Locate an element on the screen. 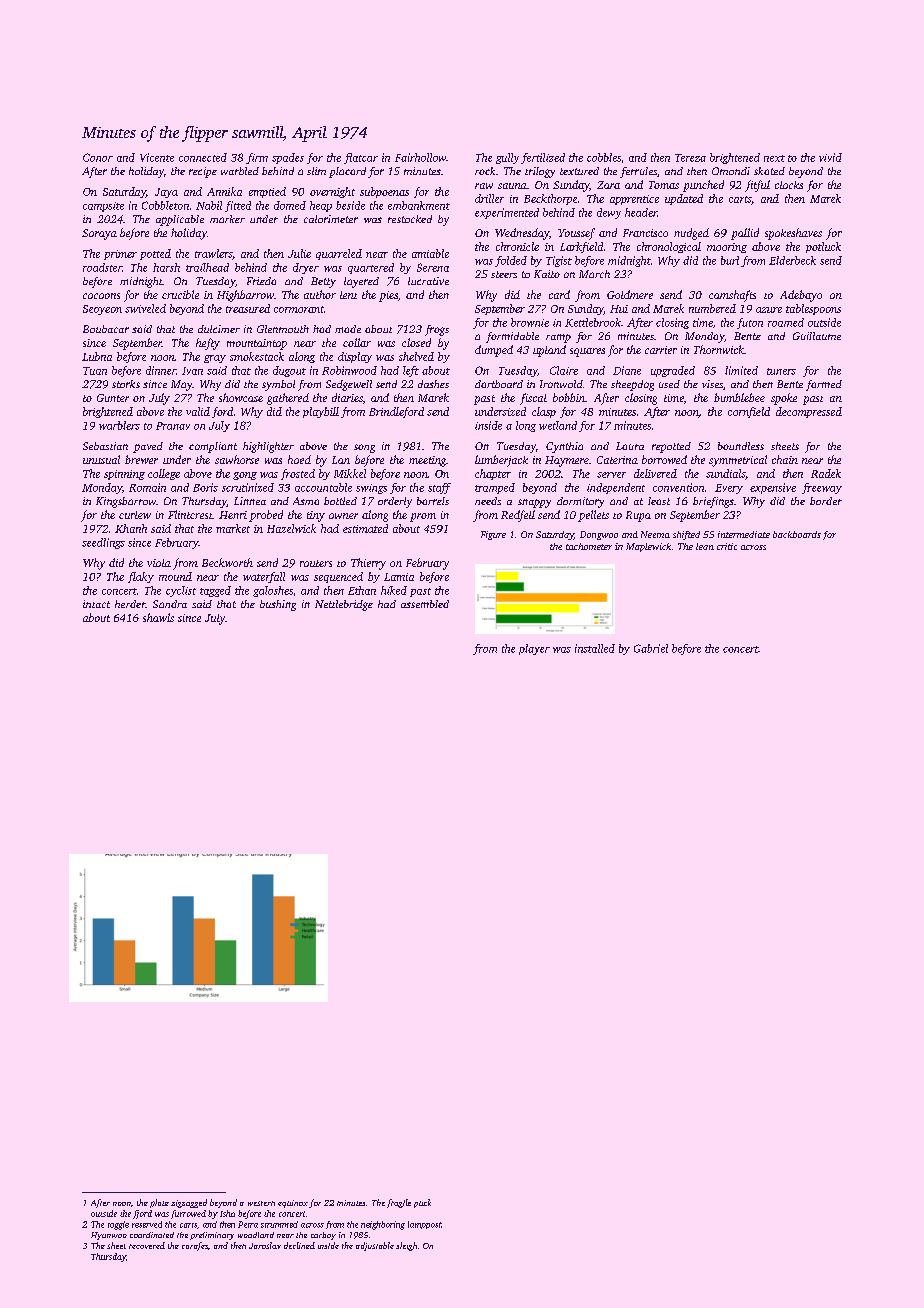  installed is located at coordinates (595, 648).
